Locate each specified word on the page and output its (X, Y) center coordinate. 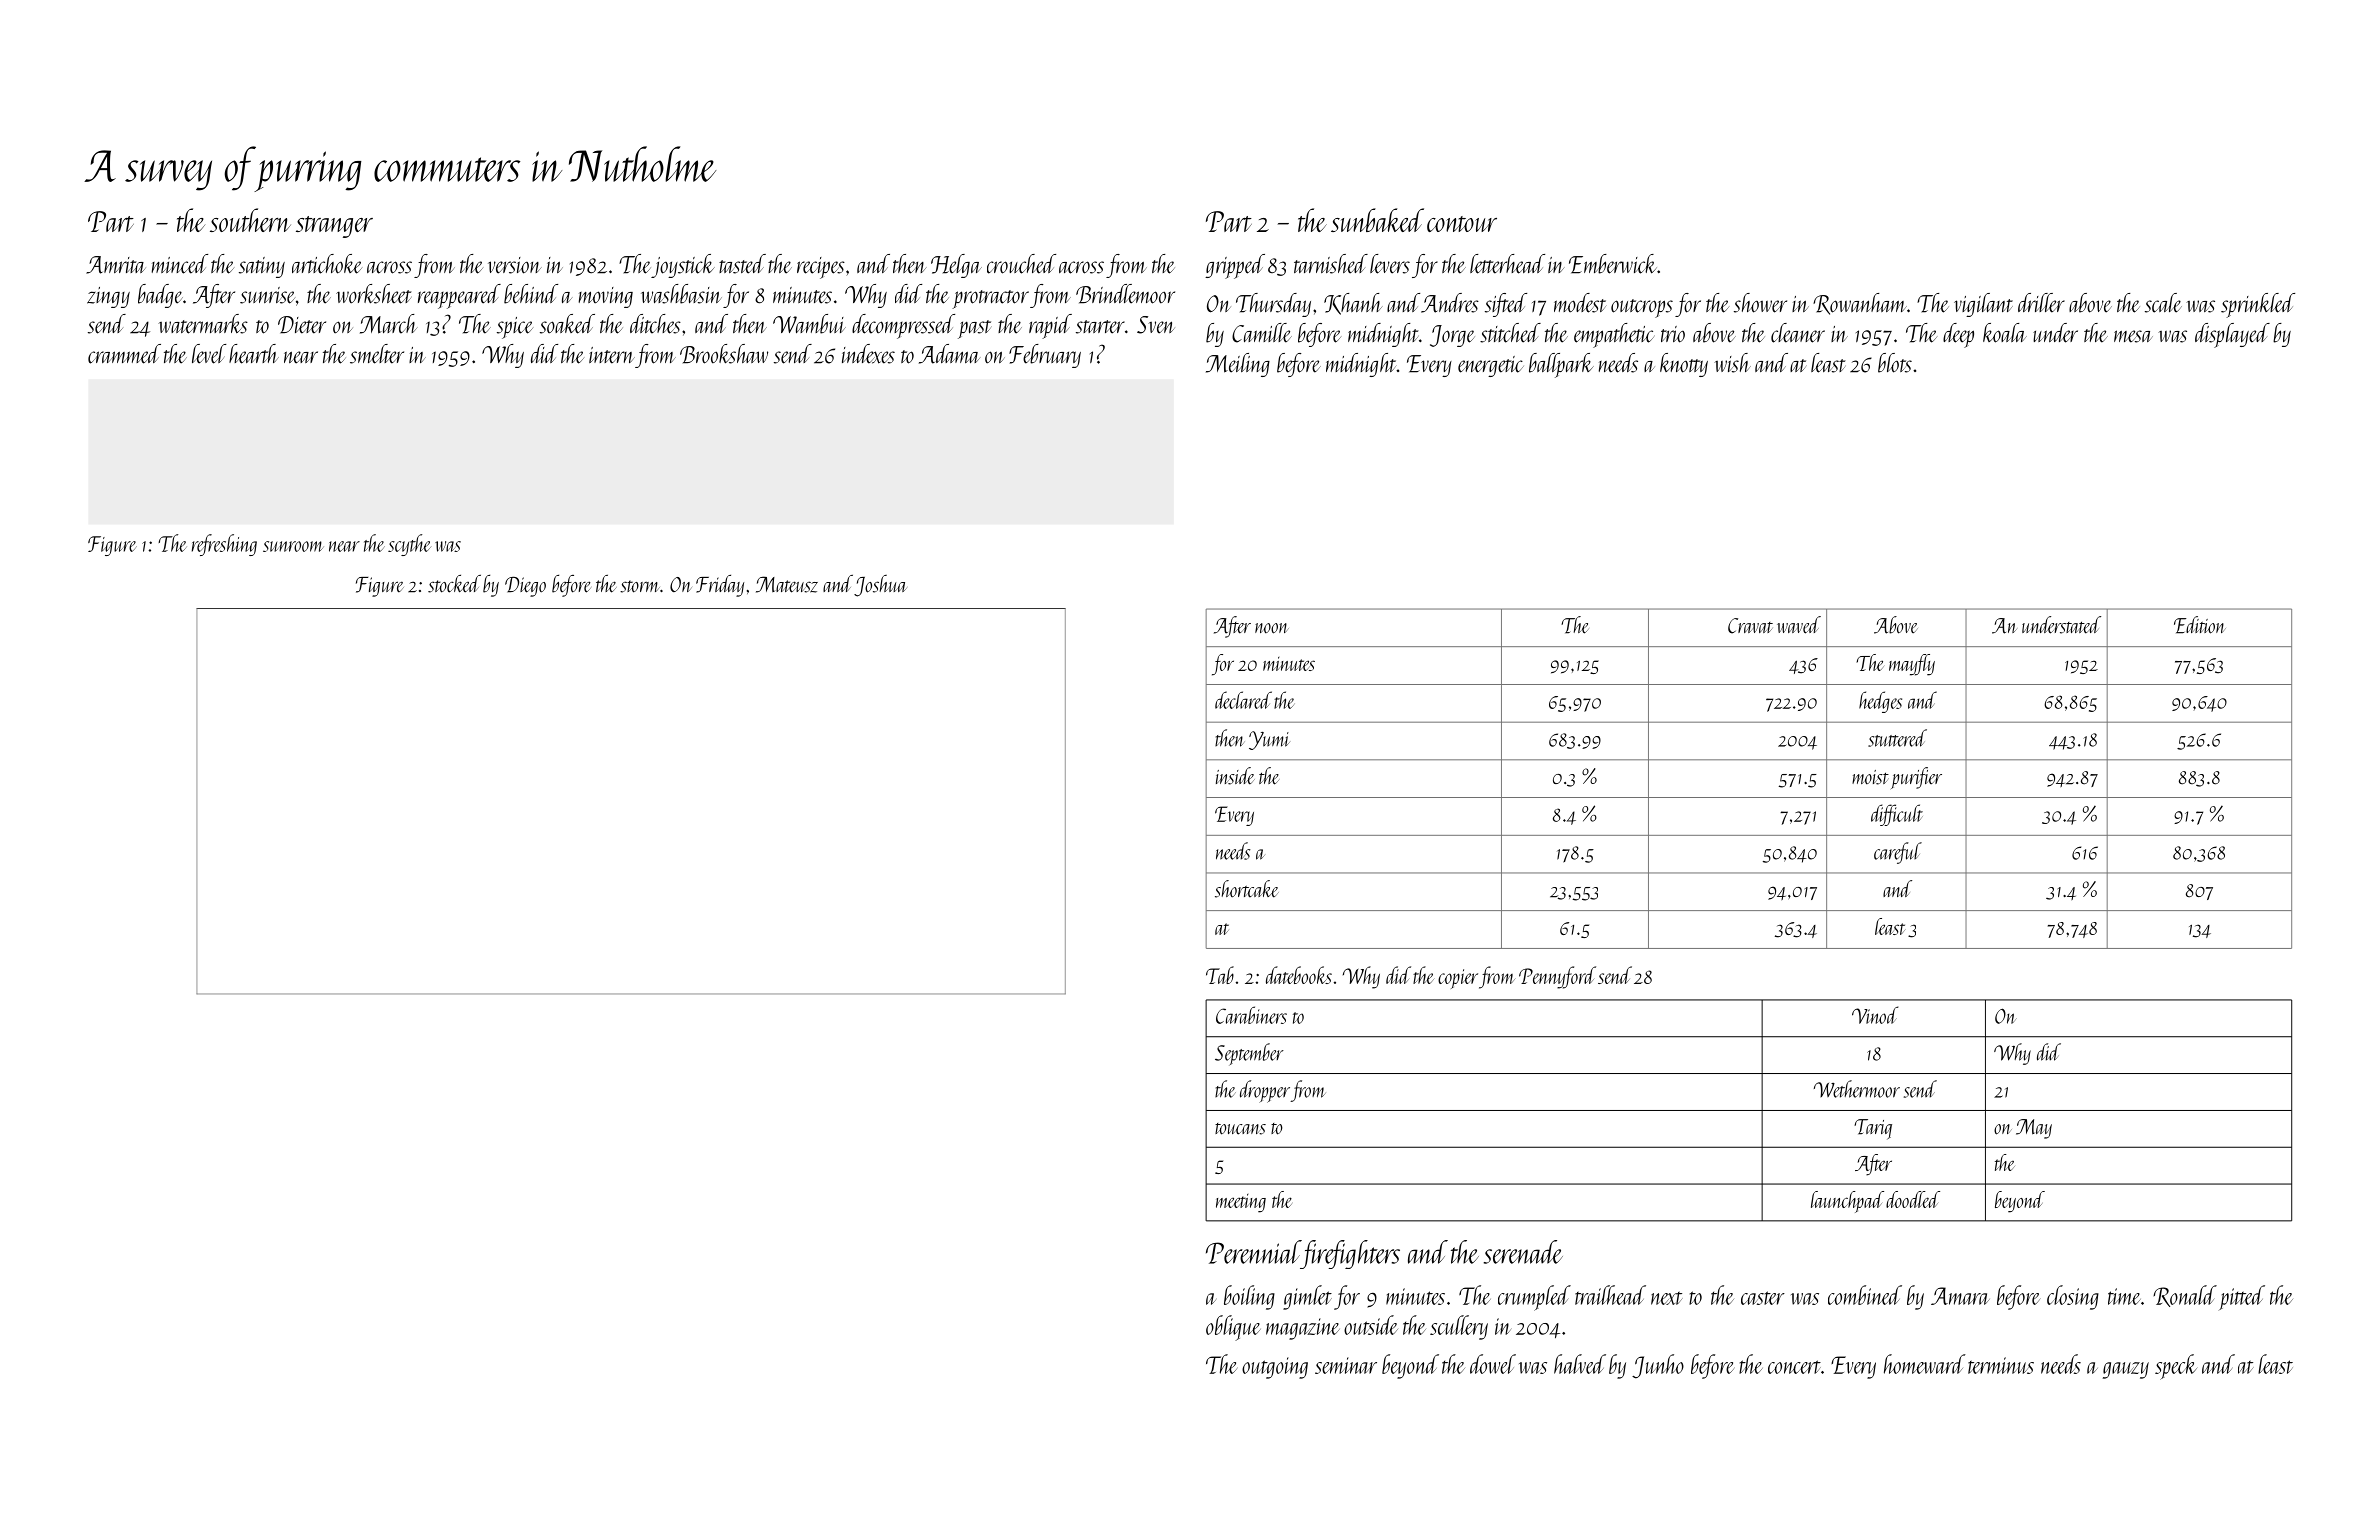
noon (1272, 628)
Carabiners (1251, 1015)
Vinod (1875, 1015)
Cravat (1750, 626)
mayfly (1912, 665)
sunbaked (1377, 220)
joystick (683, 266)
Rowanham (1860, 304)
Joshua (880, 586)
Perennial (1253, 1252)
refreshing (224, 545)
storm (640, 586)
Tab (1220, 975)
